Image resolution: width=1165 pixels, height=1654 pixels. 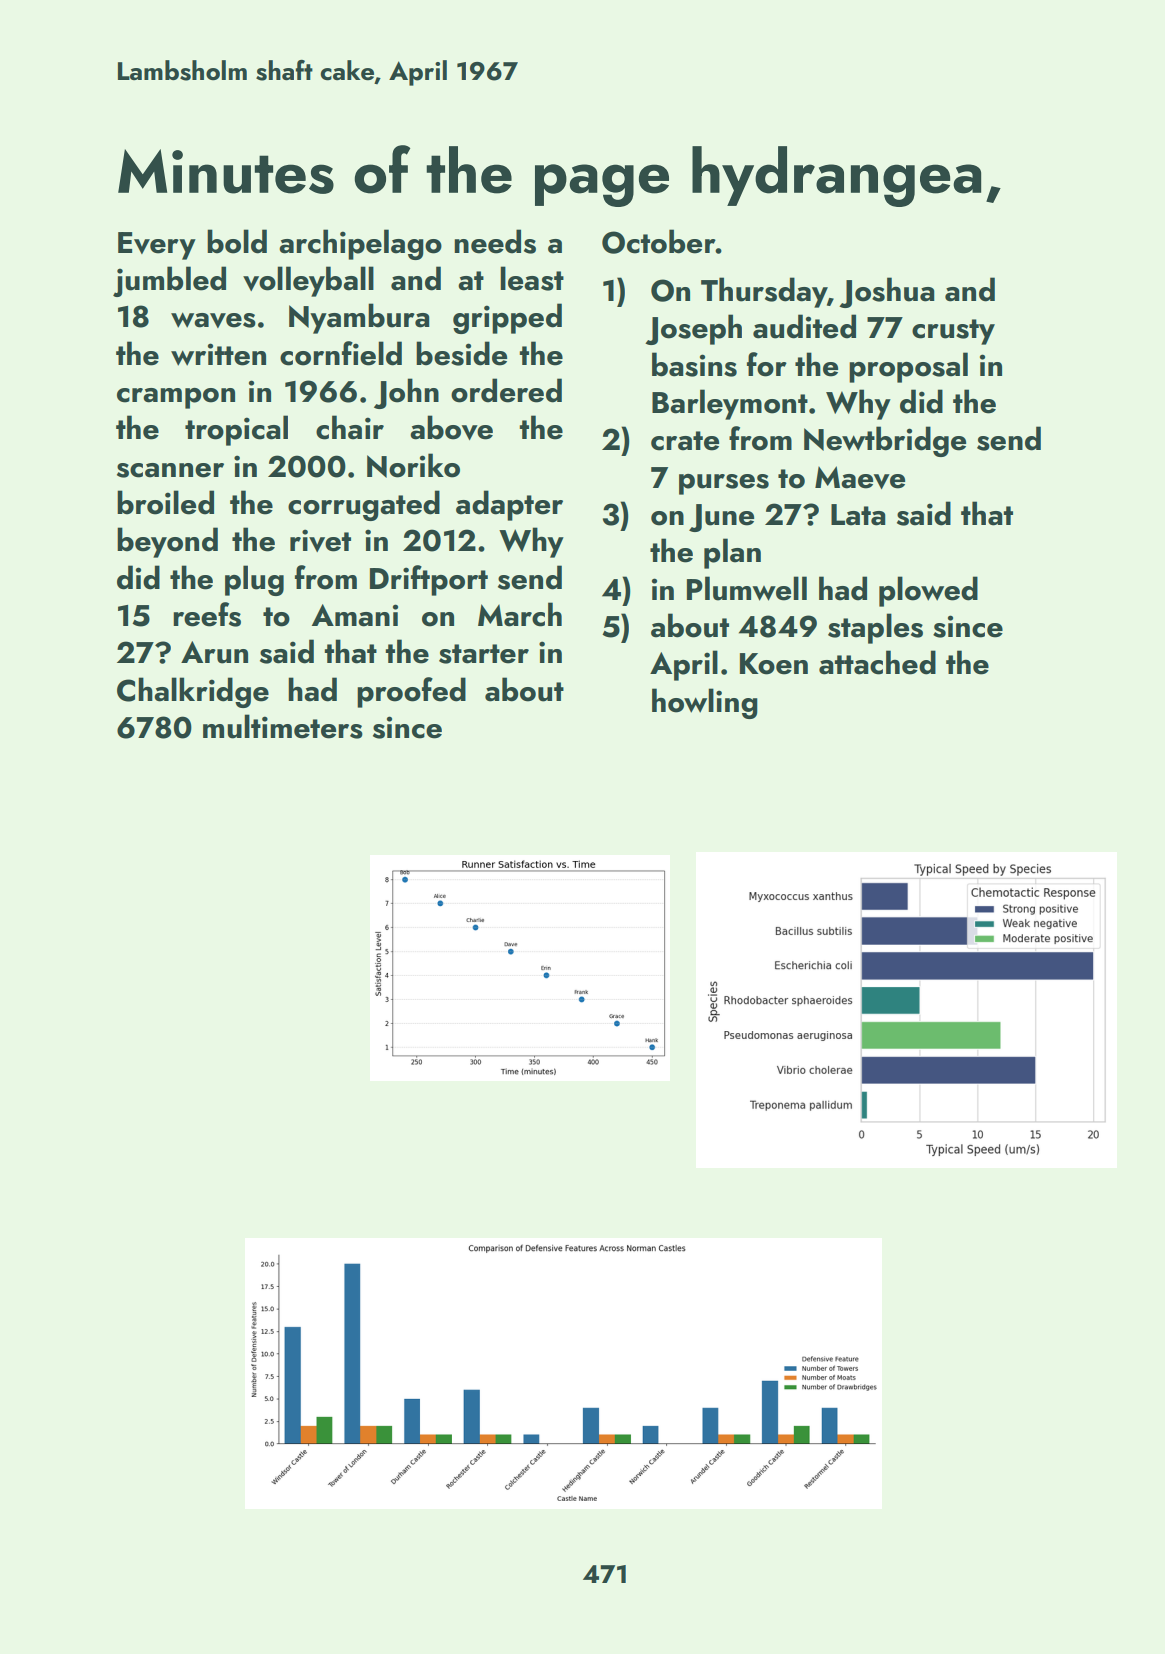 I want to click on Lata, so click(x=858, y=515).
